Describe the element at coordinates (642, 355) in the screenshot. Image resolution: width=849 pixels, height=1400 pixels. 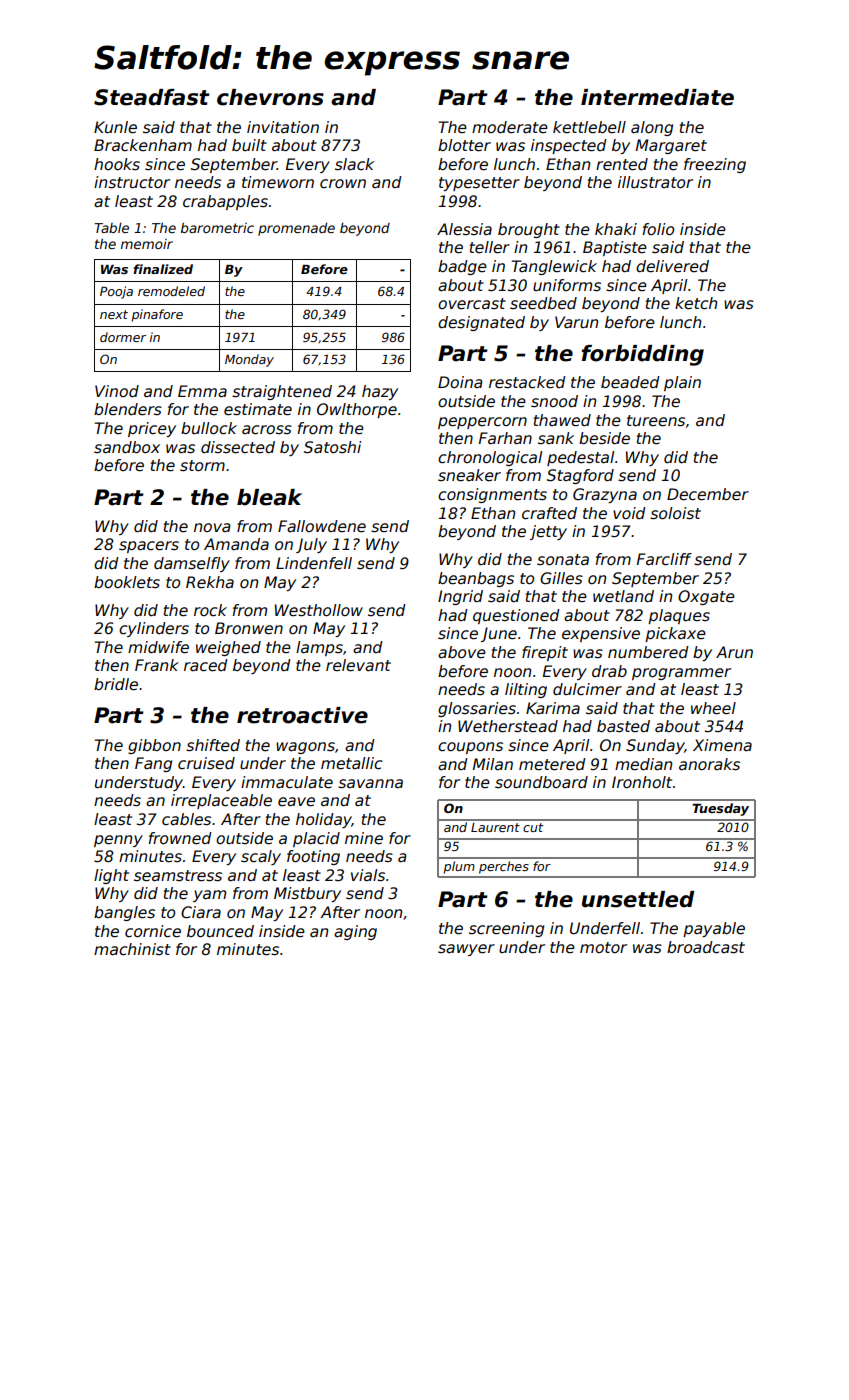
I see `forbidding` at that location.
